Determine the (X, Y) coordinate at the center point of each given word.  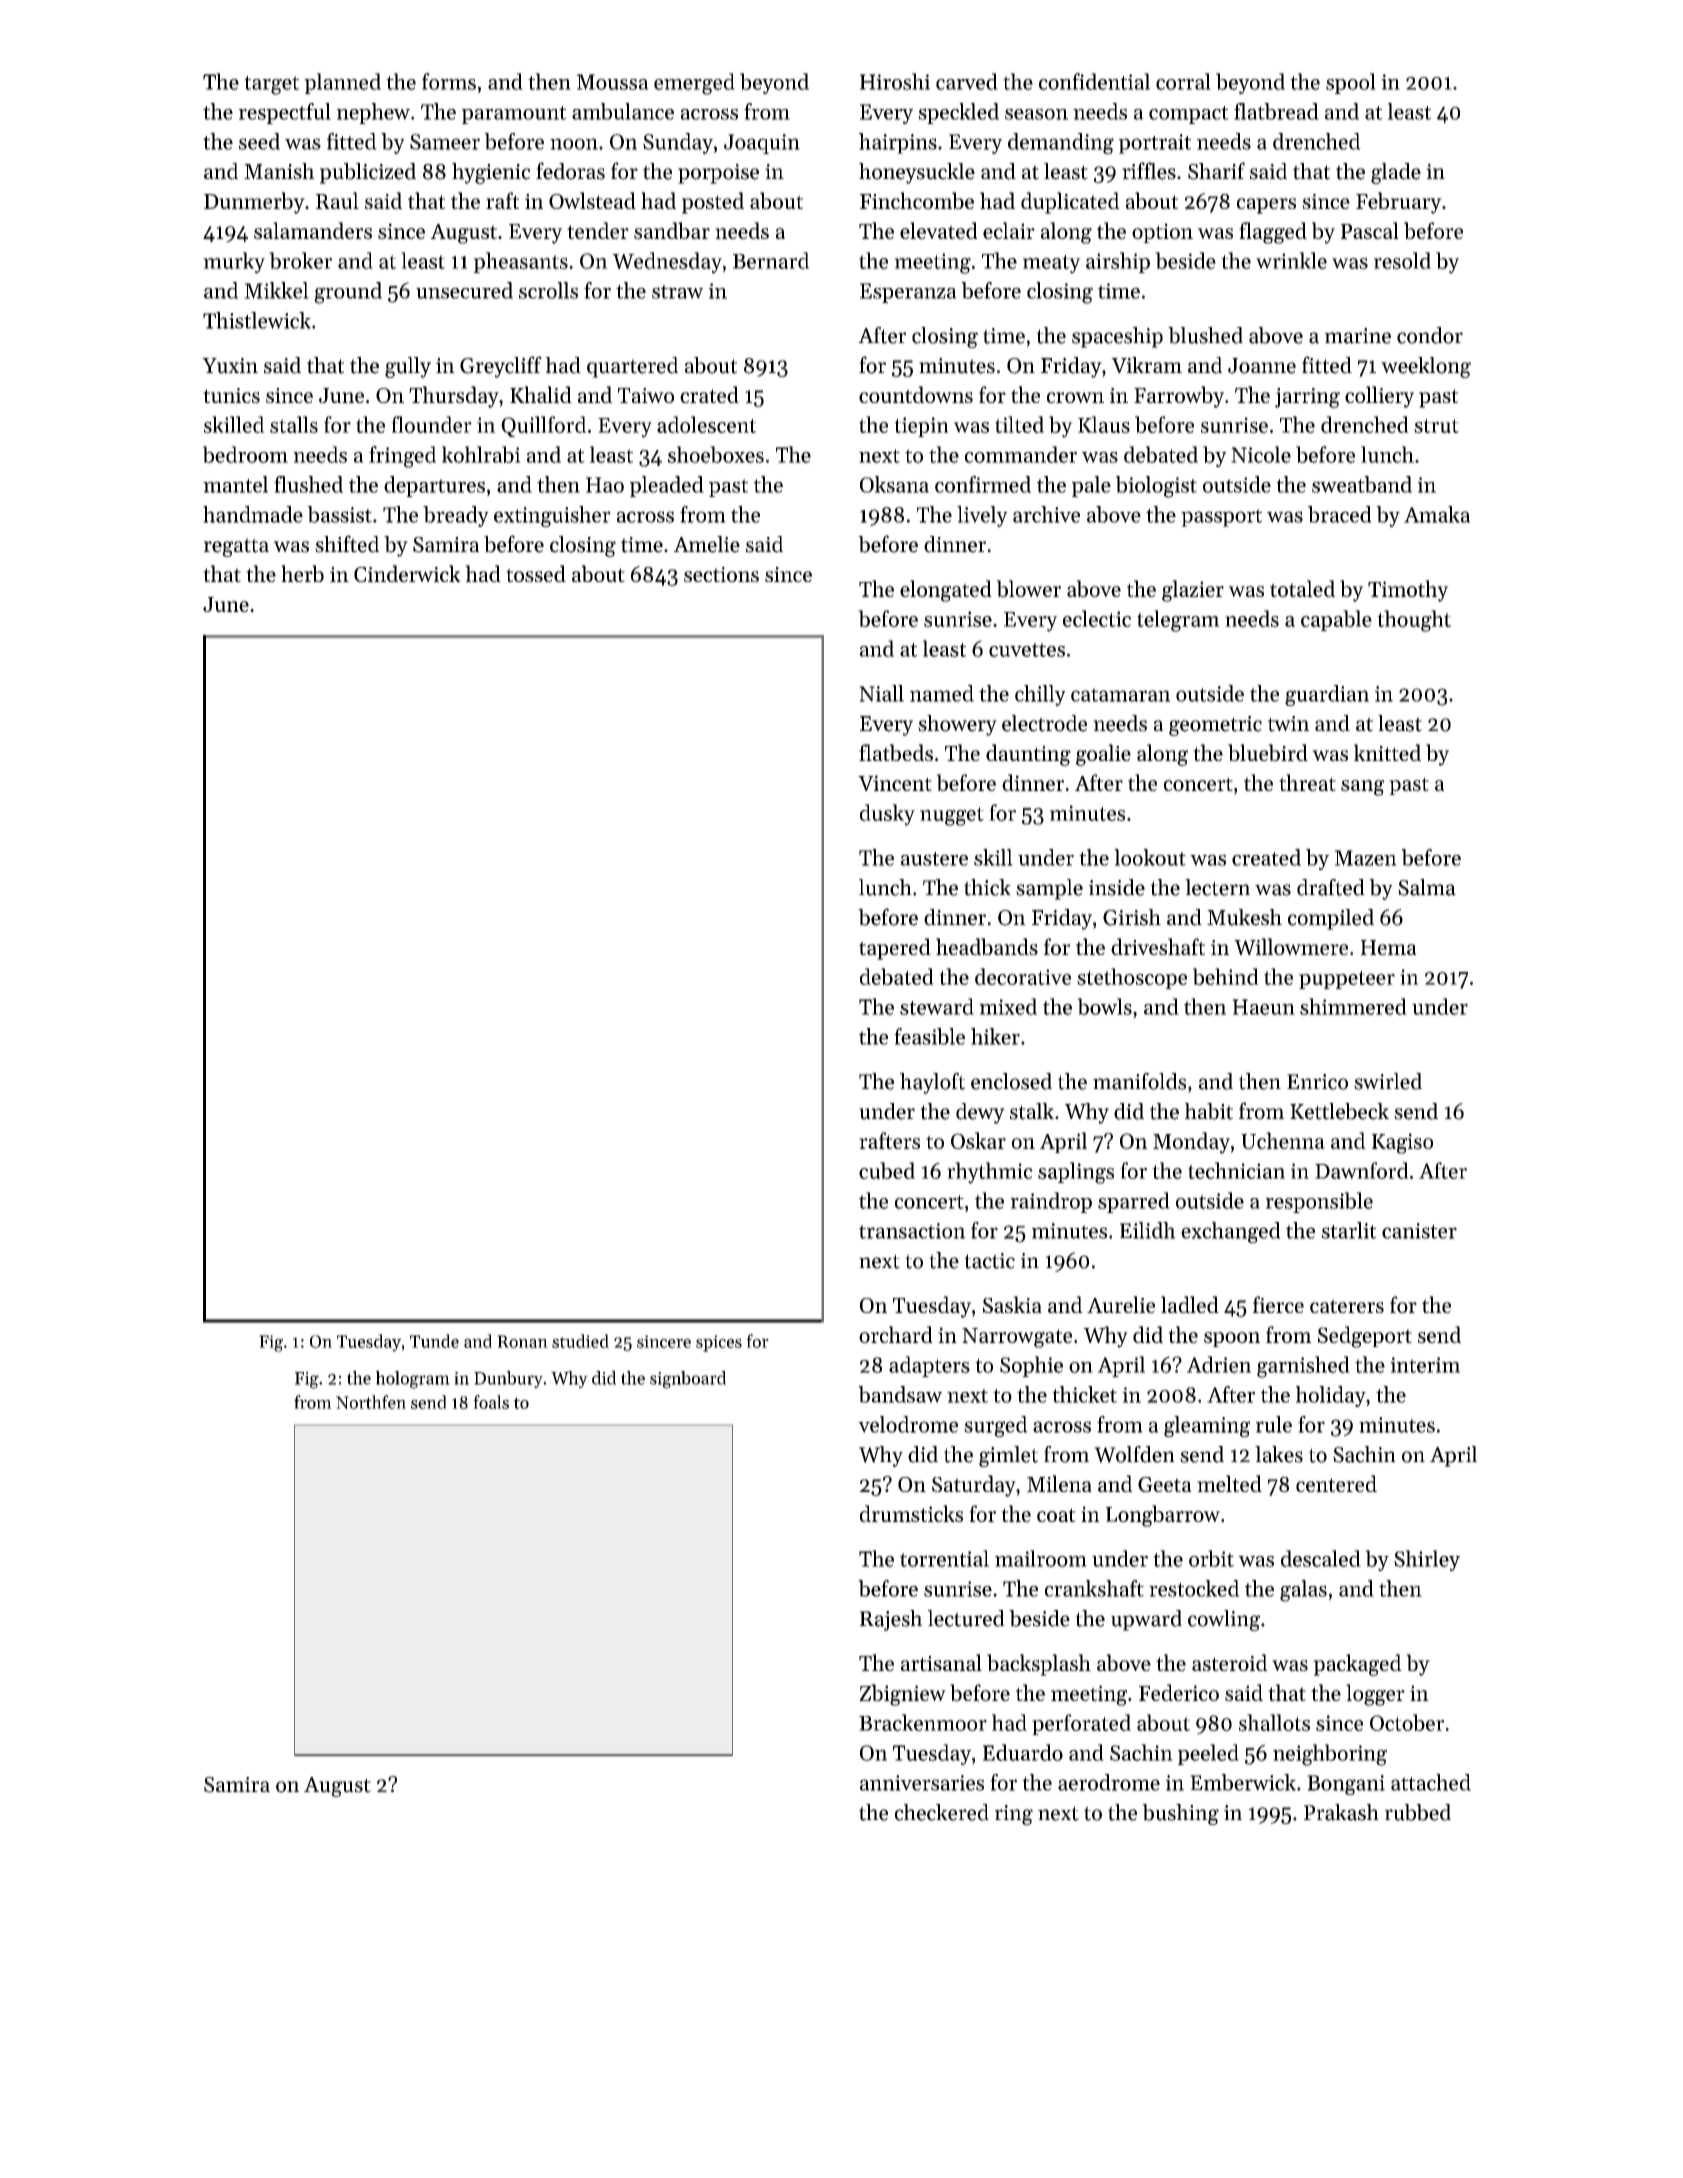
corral (1183, 81)
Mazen (1365, 858)
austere (934, 859)
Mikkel (276, 290)
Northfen (371, 1402)
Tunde (434, 1341)
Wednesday (667, 263)
